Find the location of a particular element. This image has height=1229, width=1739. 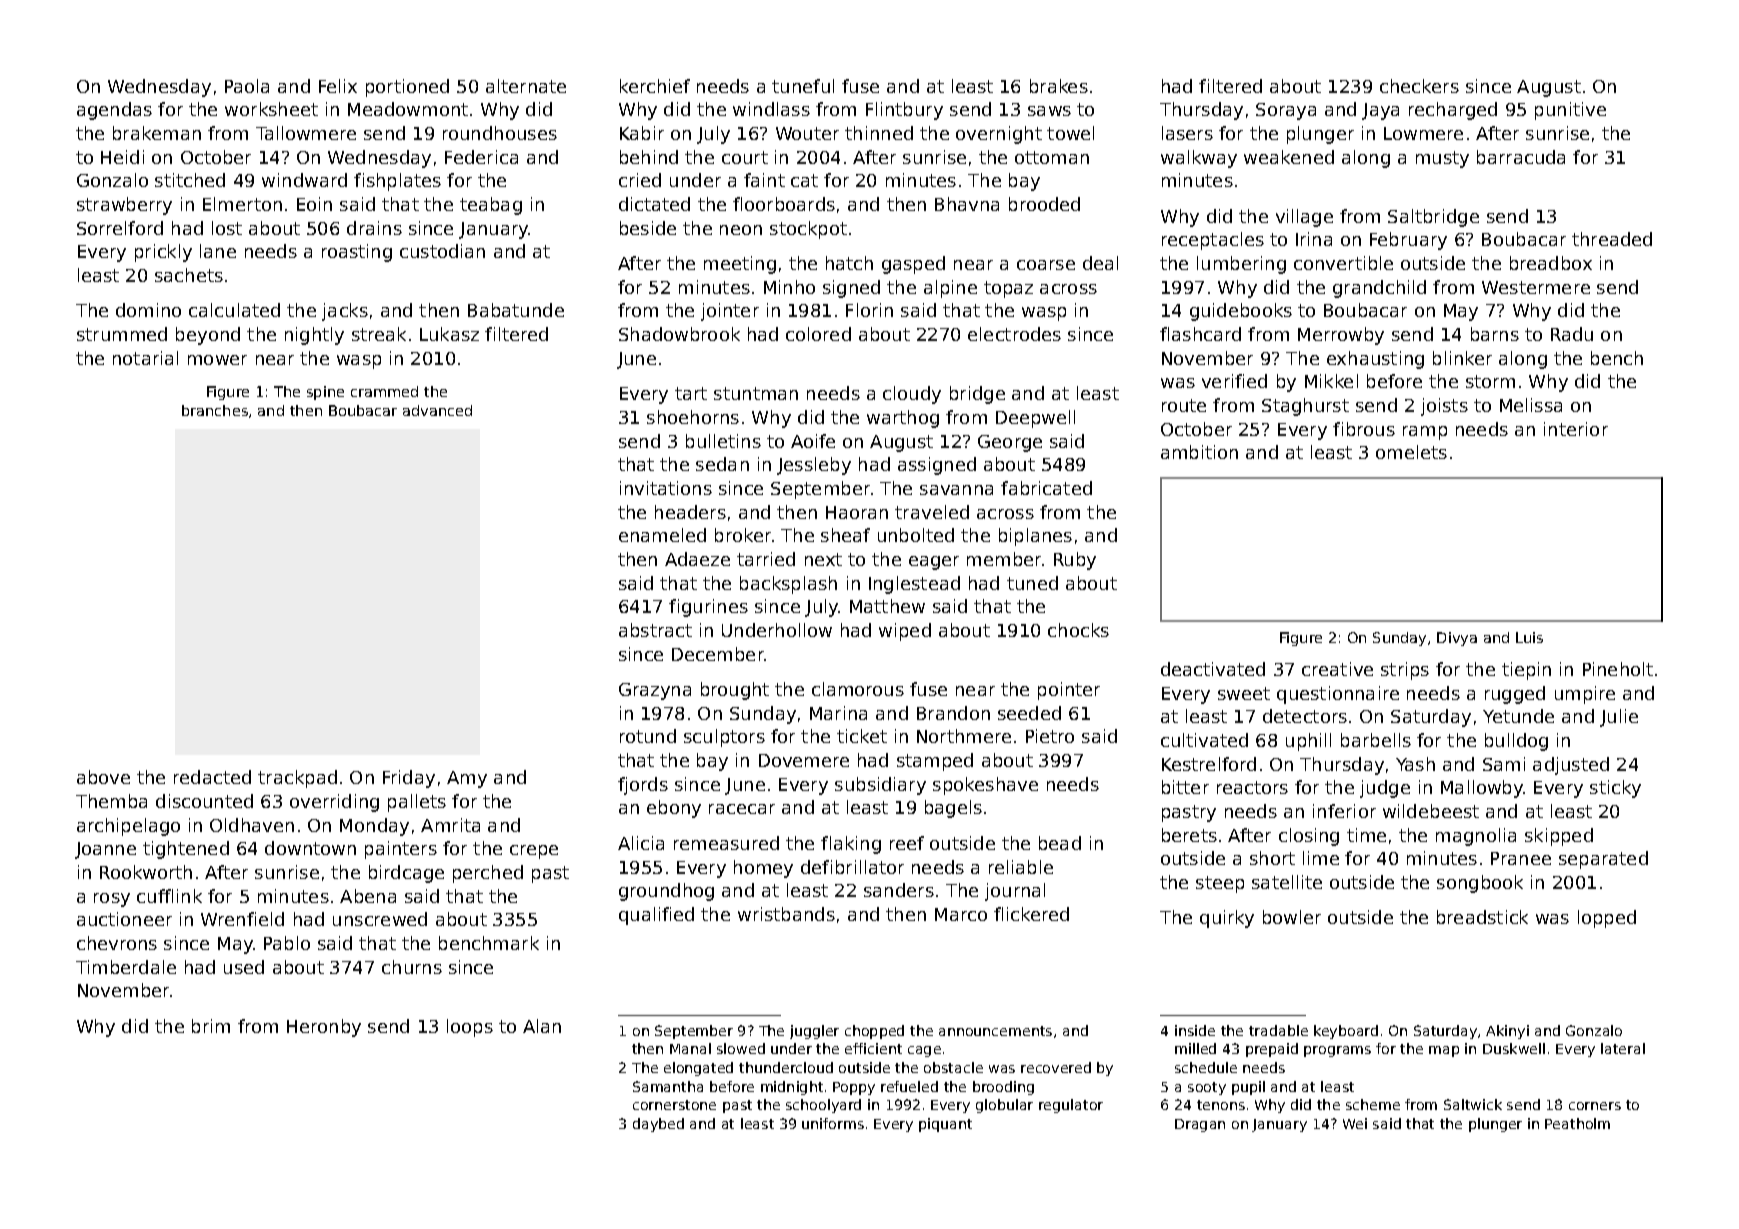

musty is located at coordinates (1442, 159).
